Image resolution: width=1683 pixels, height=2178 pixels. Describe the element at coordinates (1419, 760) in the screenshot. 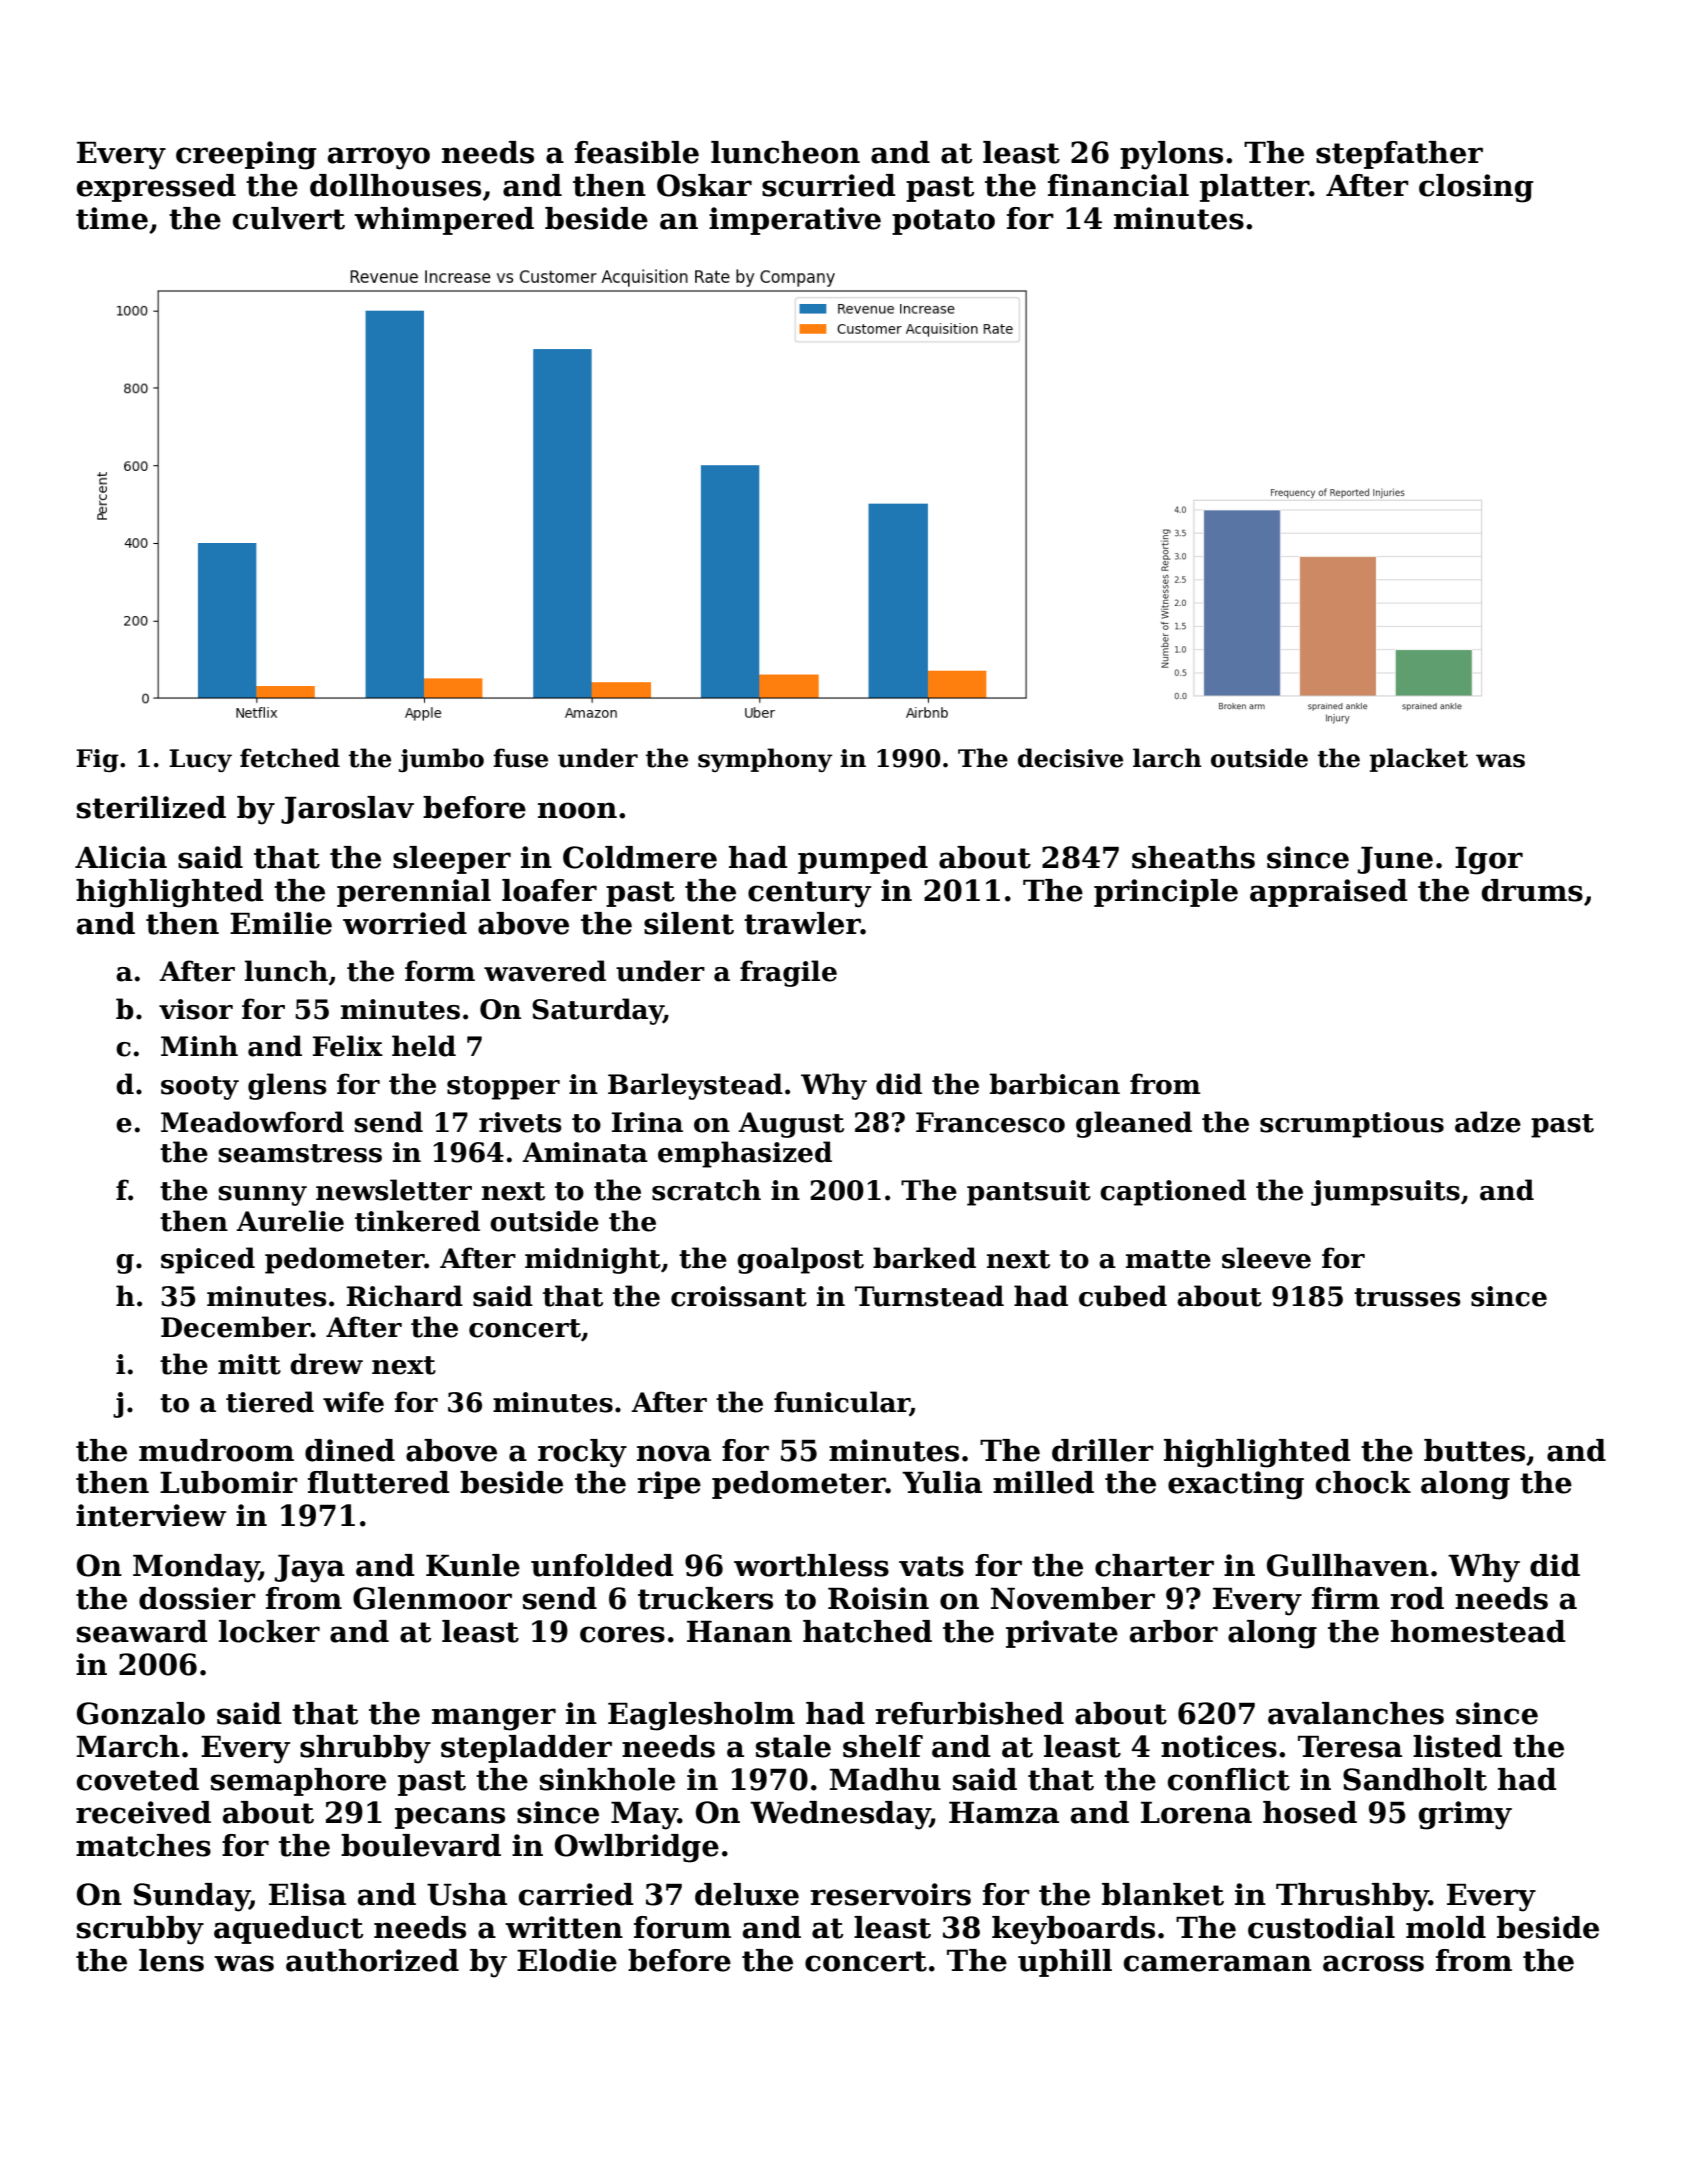

I see `placket` at that location.
